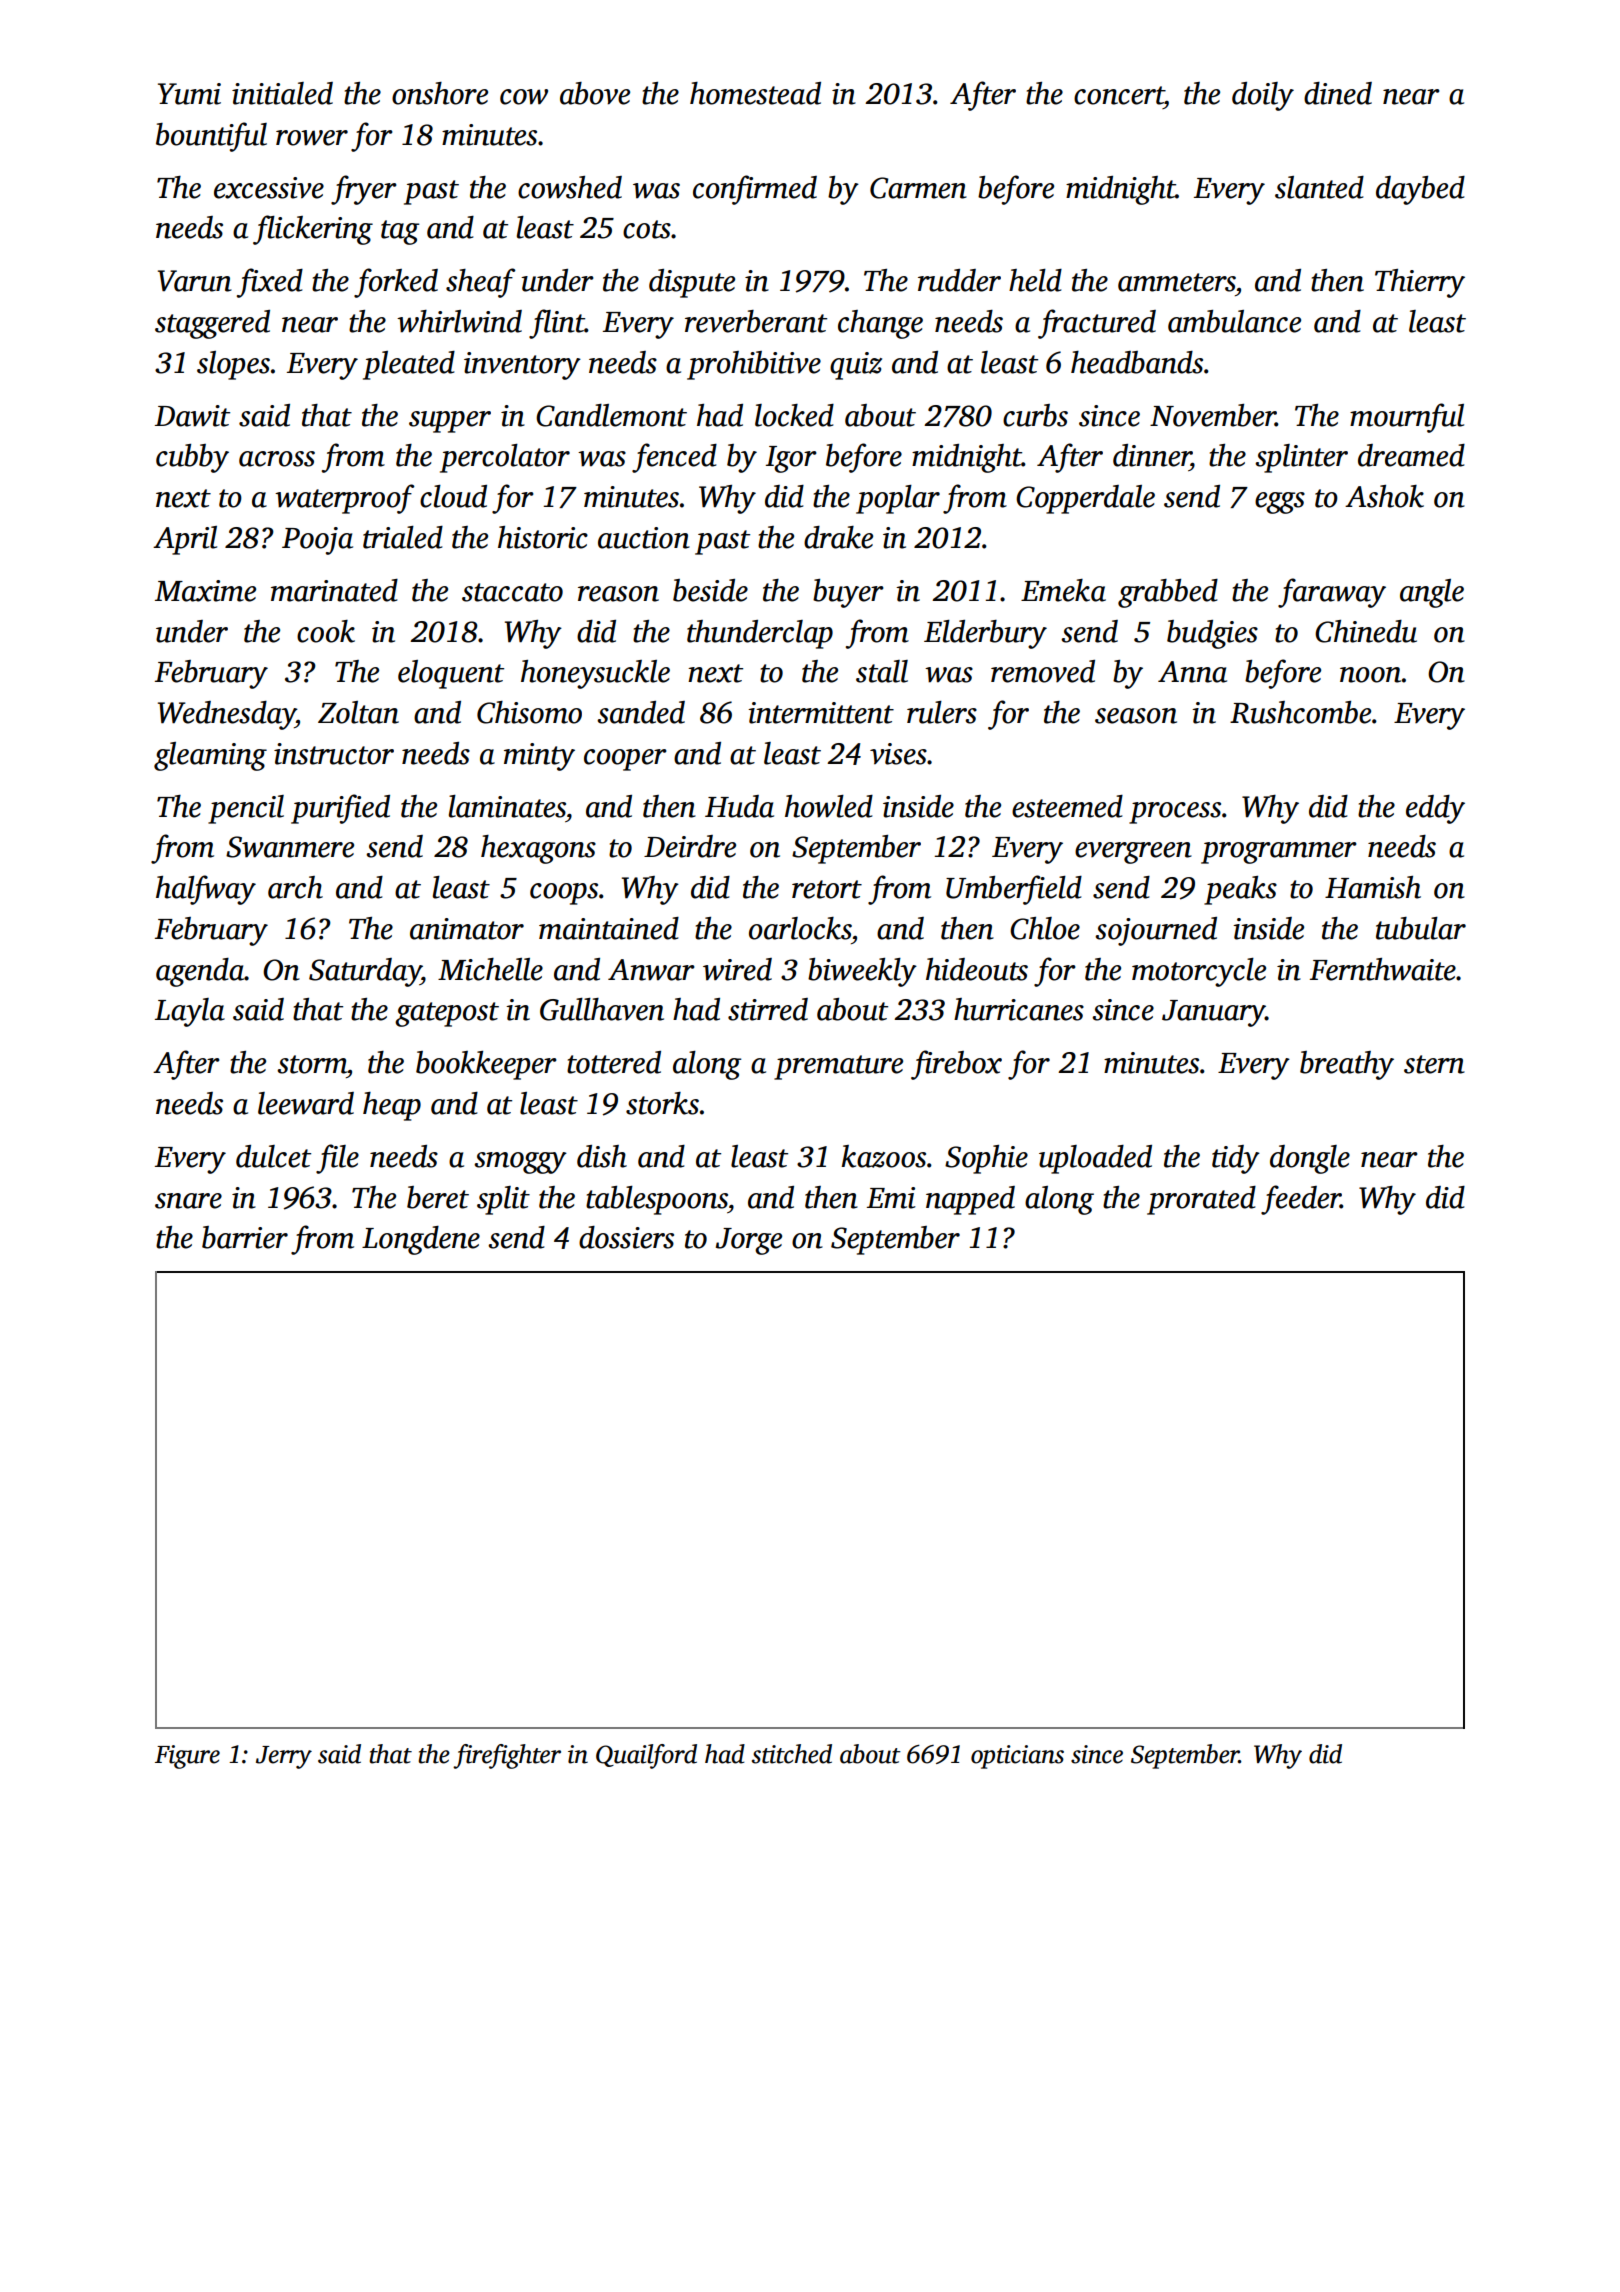 This image has height=2292, width=1620. I want to click on stitched, so click(792, 1754).
